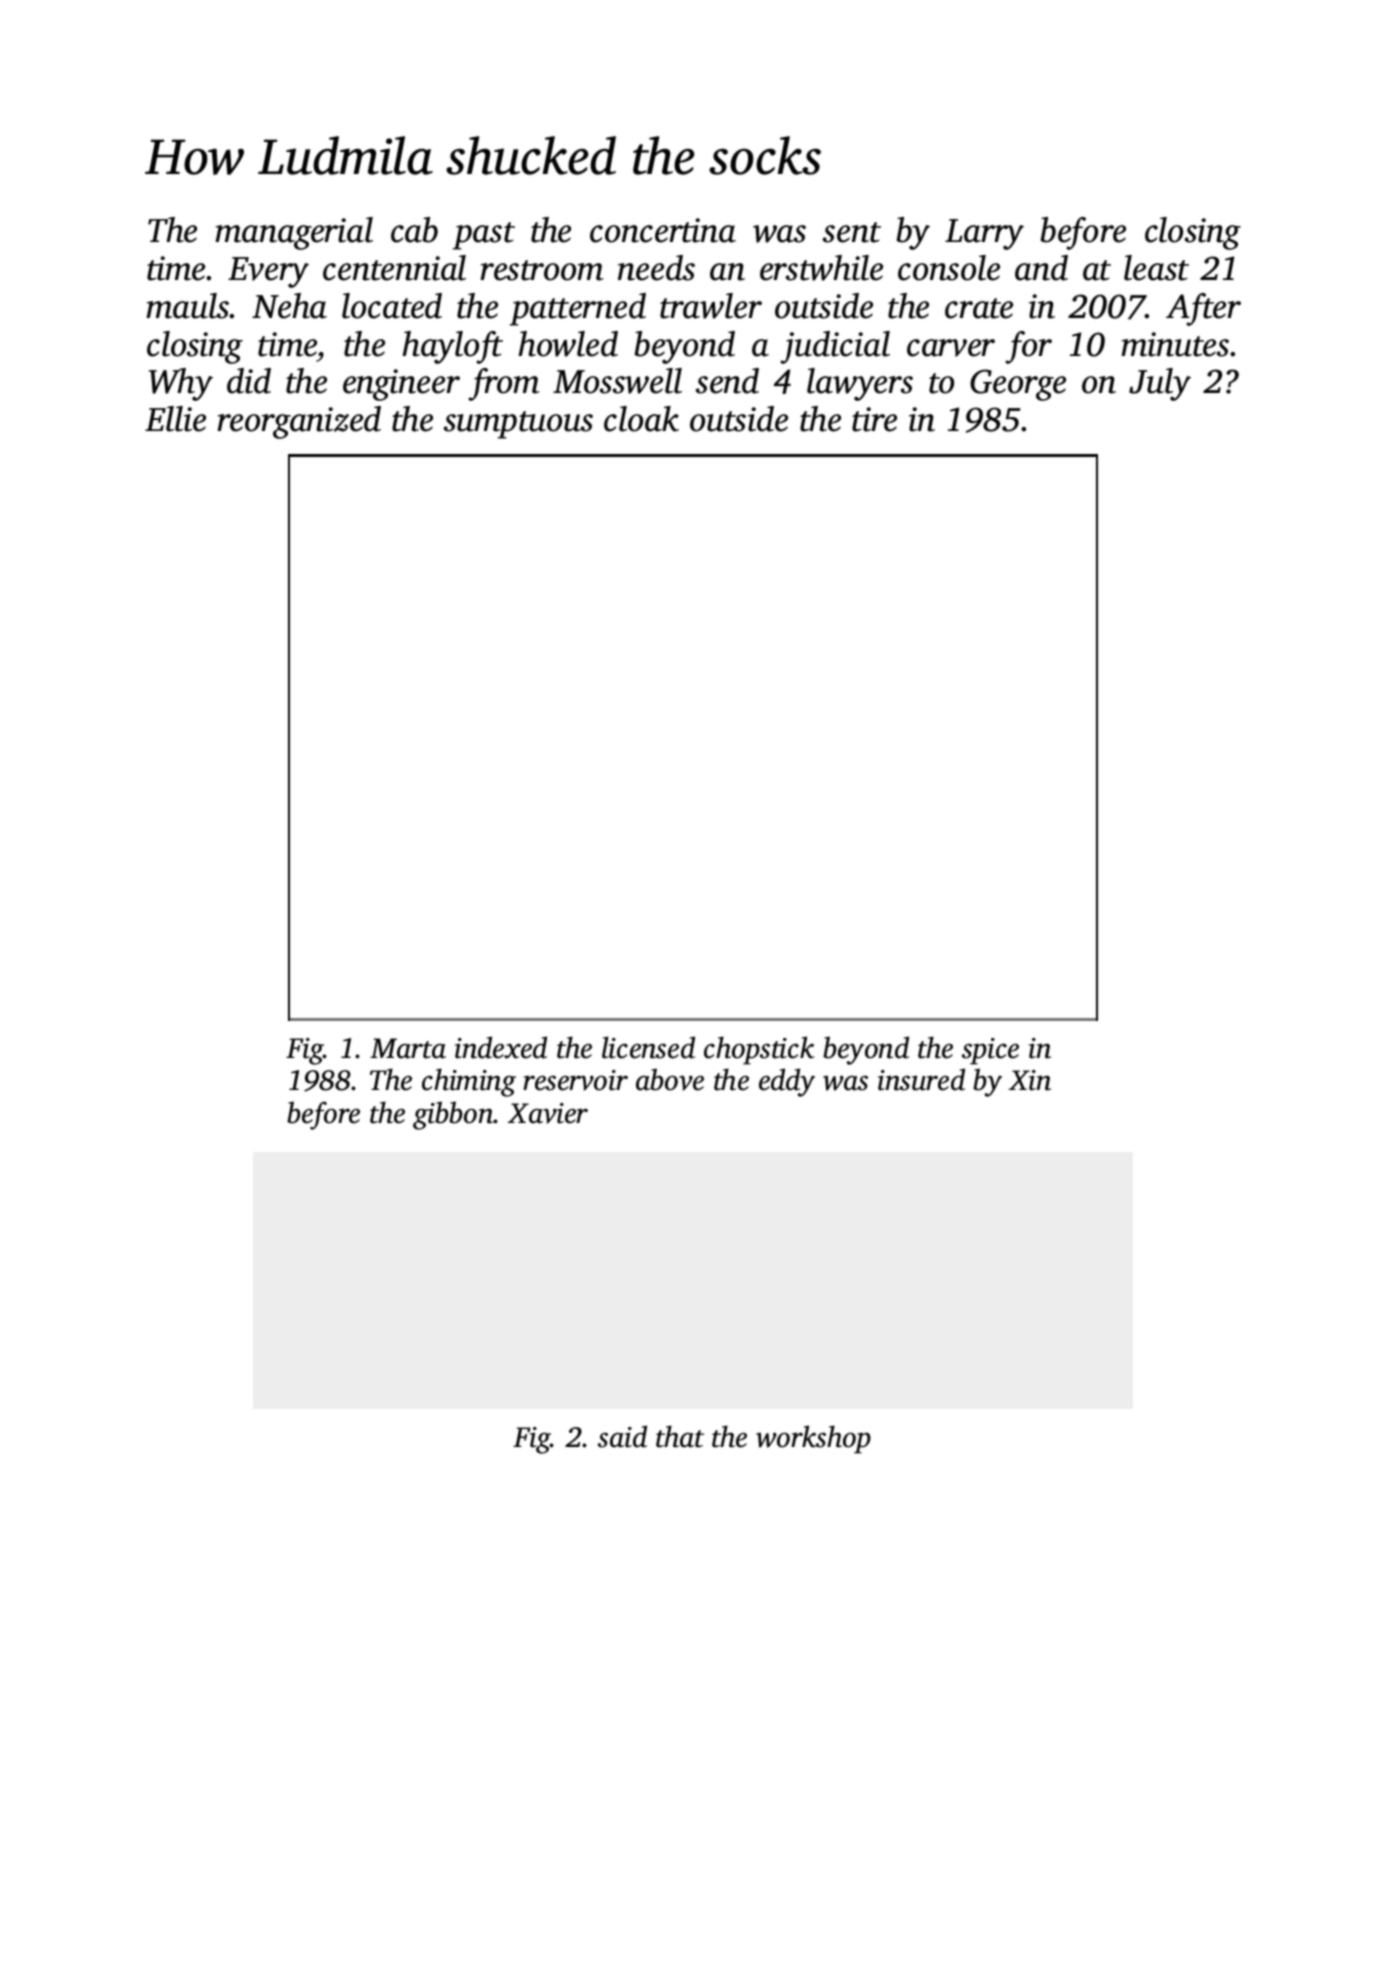 Image resolution: width=1386 pixels, height=1969 pixels. What do you see at coordinates (670, 1079) in the screenshot?
I see `above` at bounding box center [670, 1079].
